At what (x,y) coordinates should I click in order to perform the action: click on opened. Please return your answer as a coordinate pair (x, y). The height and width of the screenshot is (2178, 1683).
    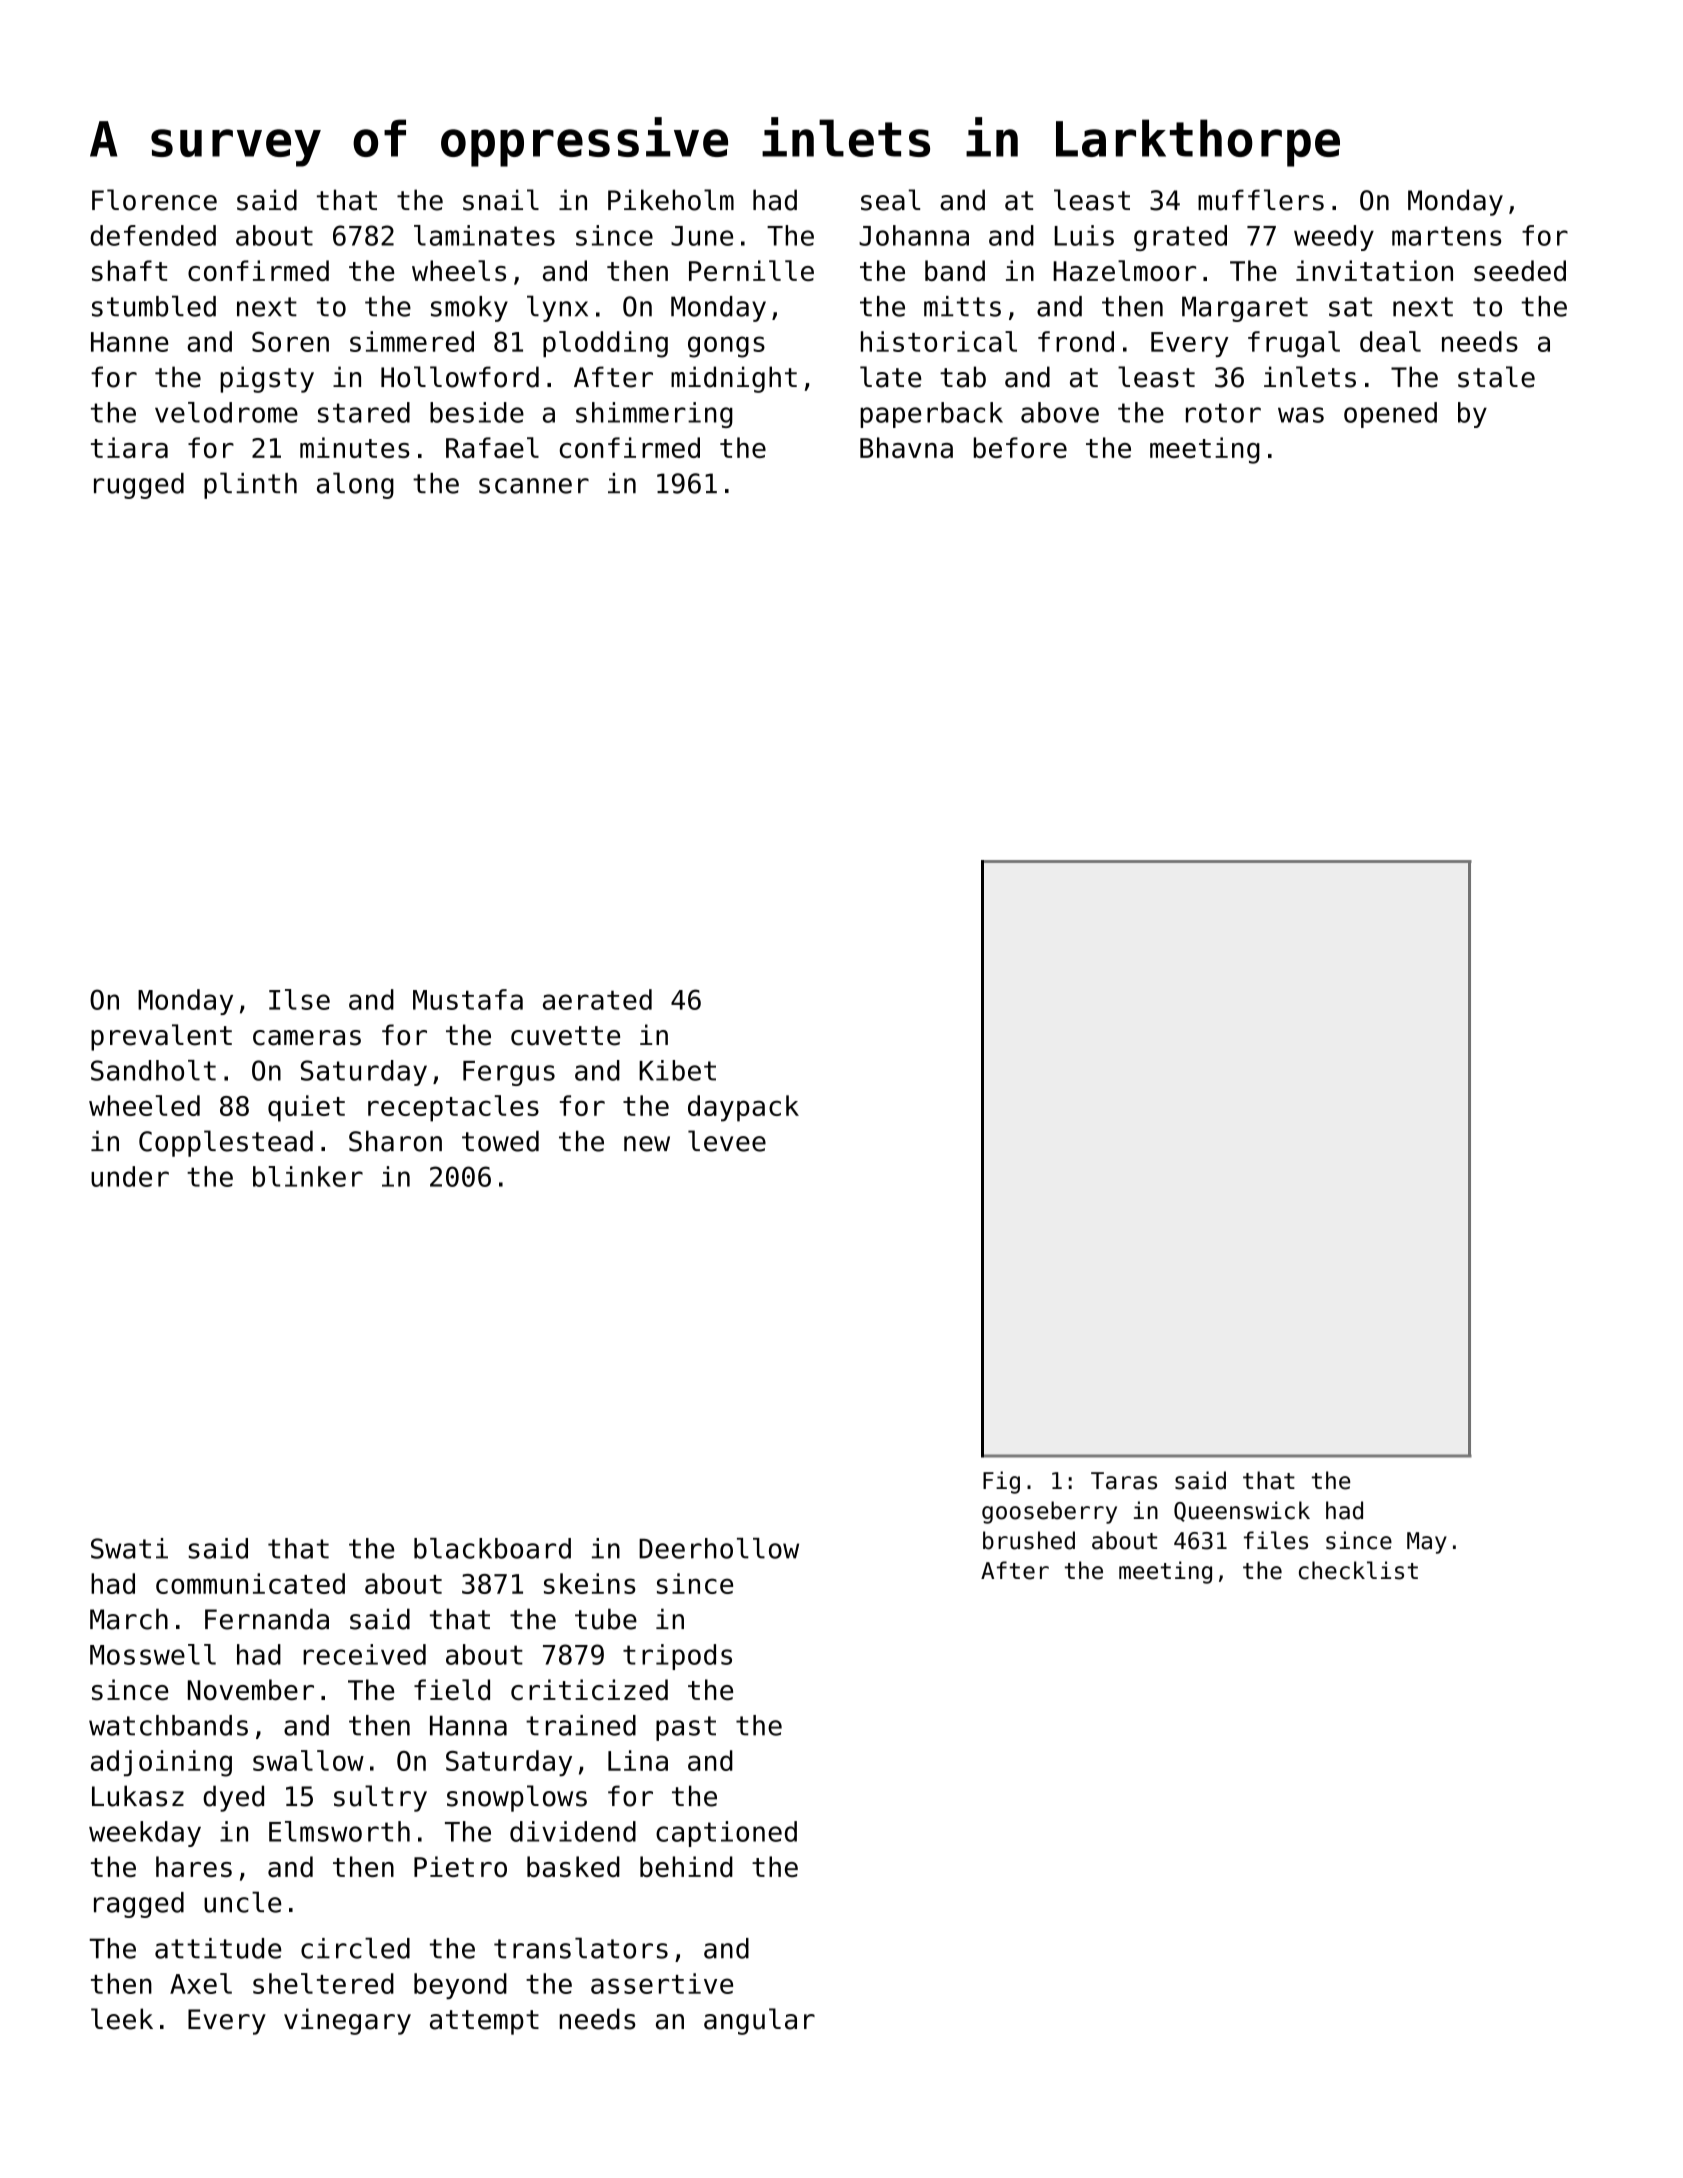
    Looking at the image, I should click on (1390, 415).
